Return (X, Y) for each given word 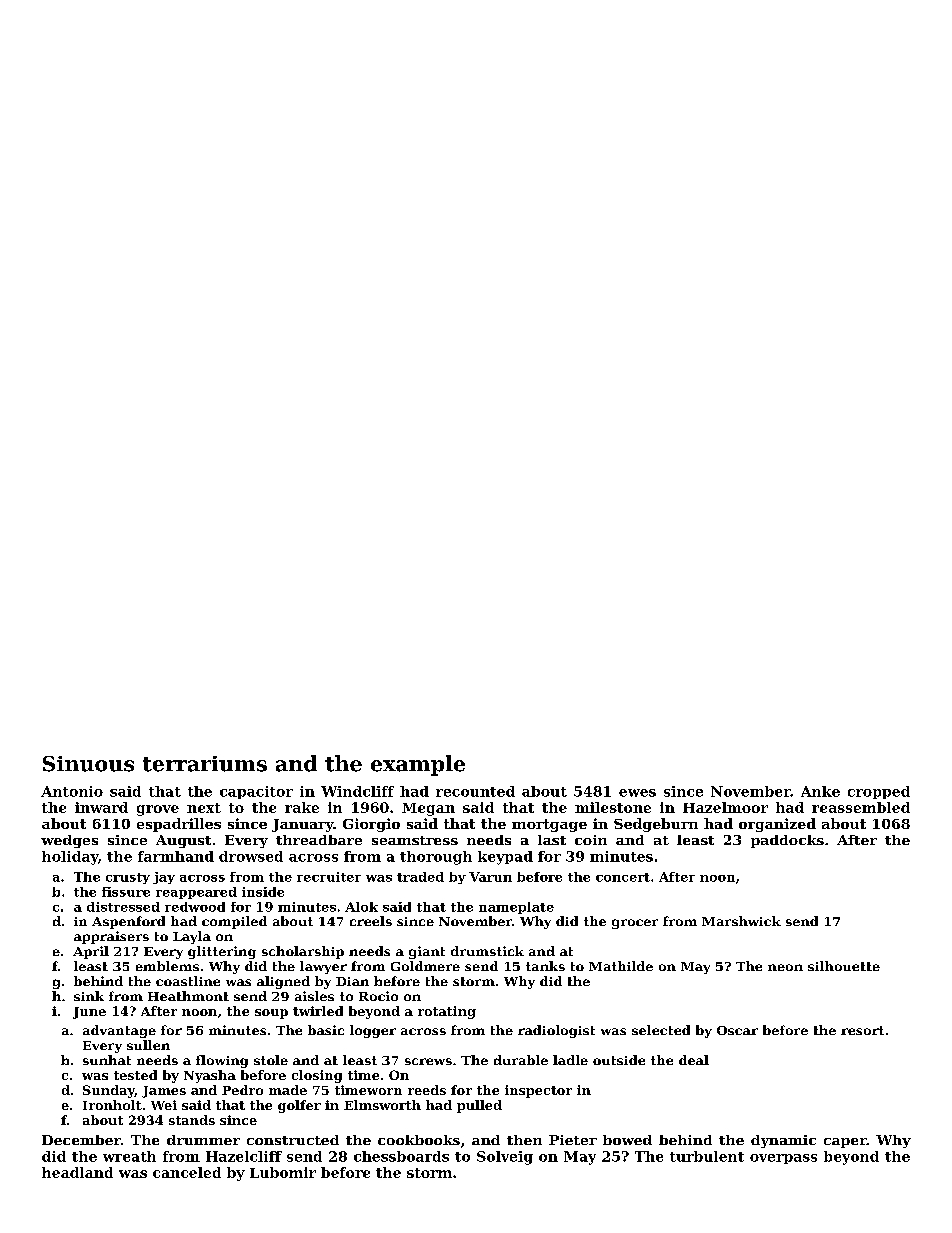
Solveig (505, 1158)
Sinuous (88, 764)
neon (785, 967)
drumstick (487, 951)
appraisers (111, 937)
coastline (188, 981)
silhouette (844, 966)
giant (427, 952)
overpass (783, 1159)
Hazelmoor (725, 807)
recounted (475, 791)
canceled (187, 1172)
